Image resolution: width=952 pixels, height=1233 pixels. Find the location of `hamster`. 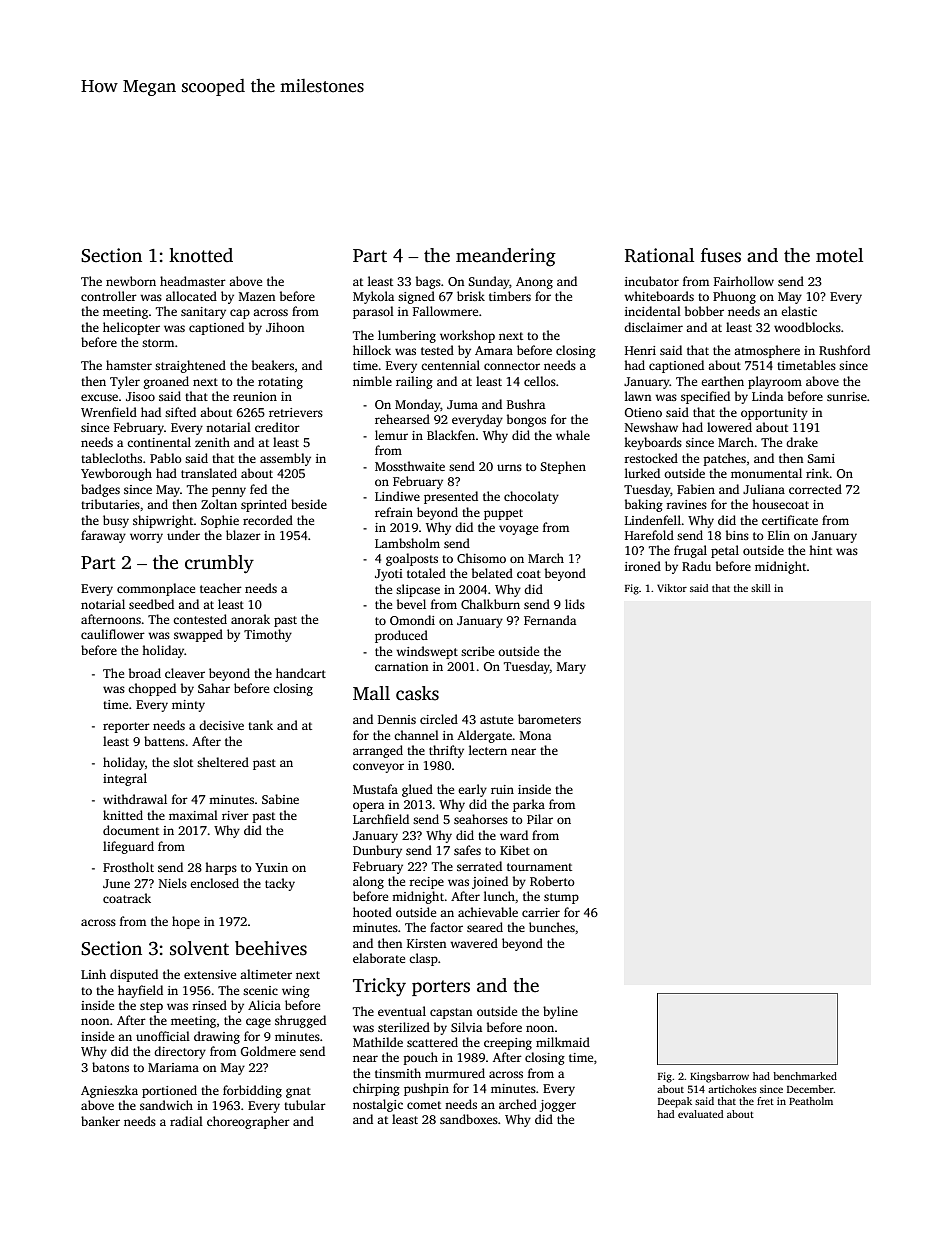

hamster is located at coordinates (129, 365).
